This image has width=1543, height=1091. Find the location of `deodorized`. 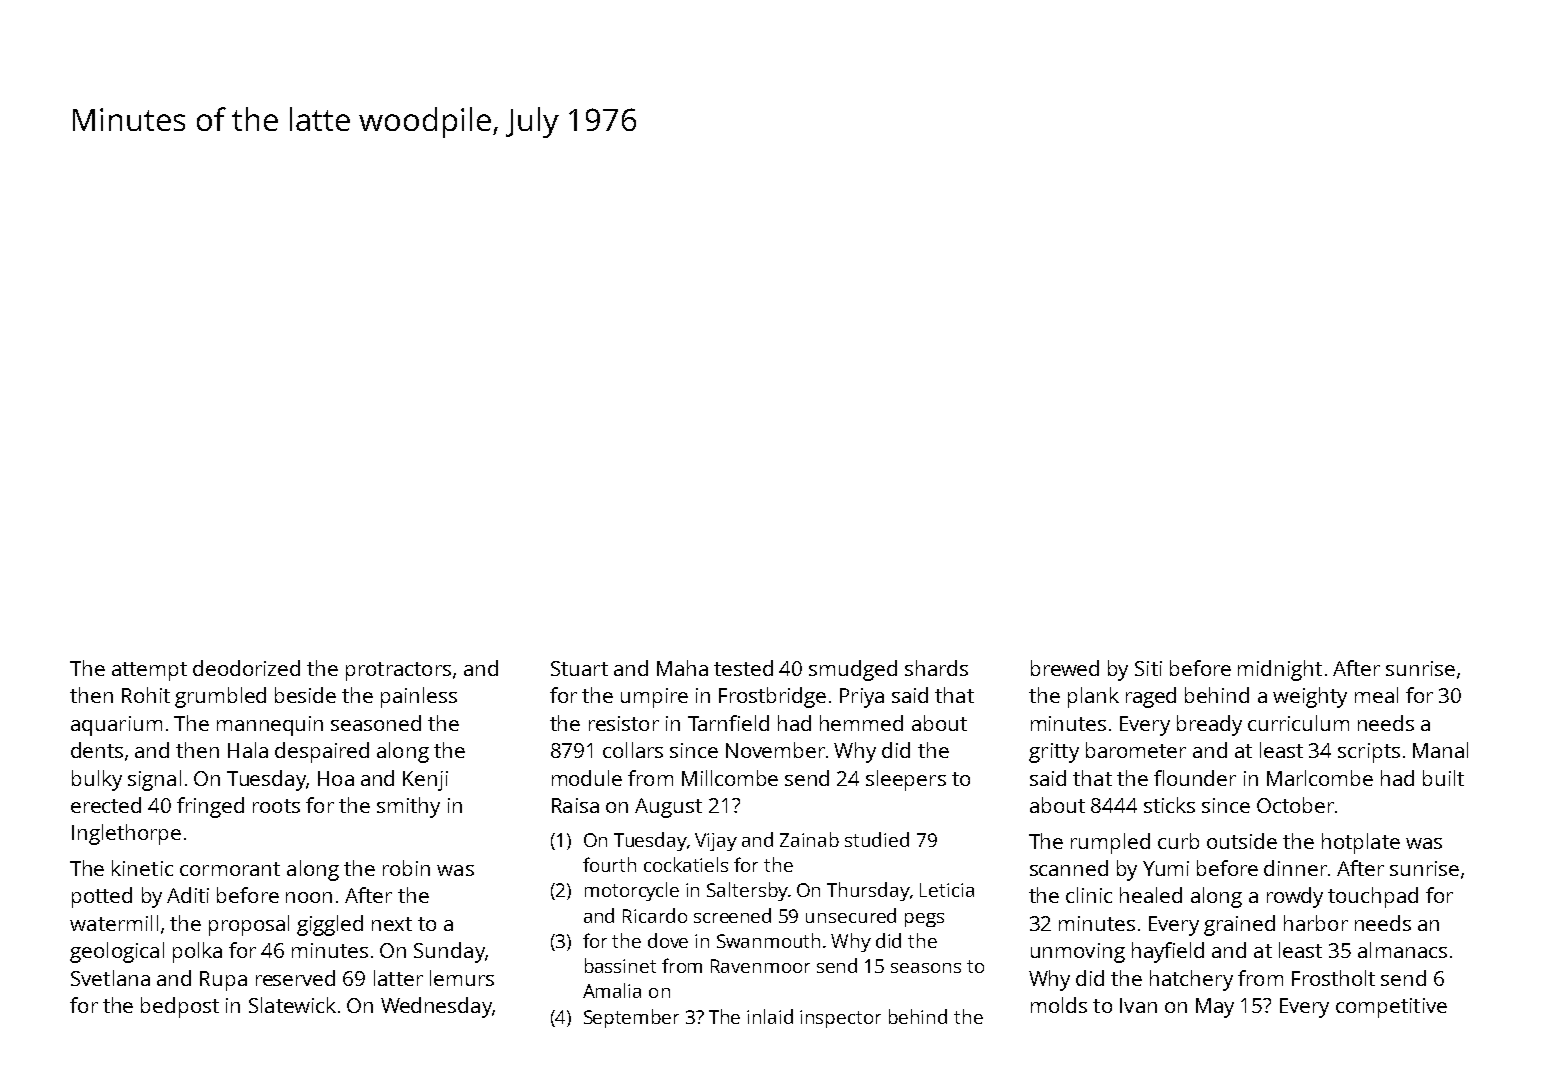

deodorized is located at coordinates (246, 668).
